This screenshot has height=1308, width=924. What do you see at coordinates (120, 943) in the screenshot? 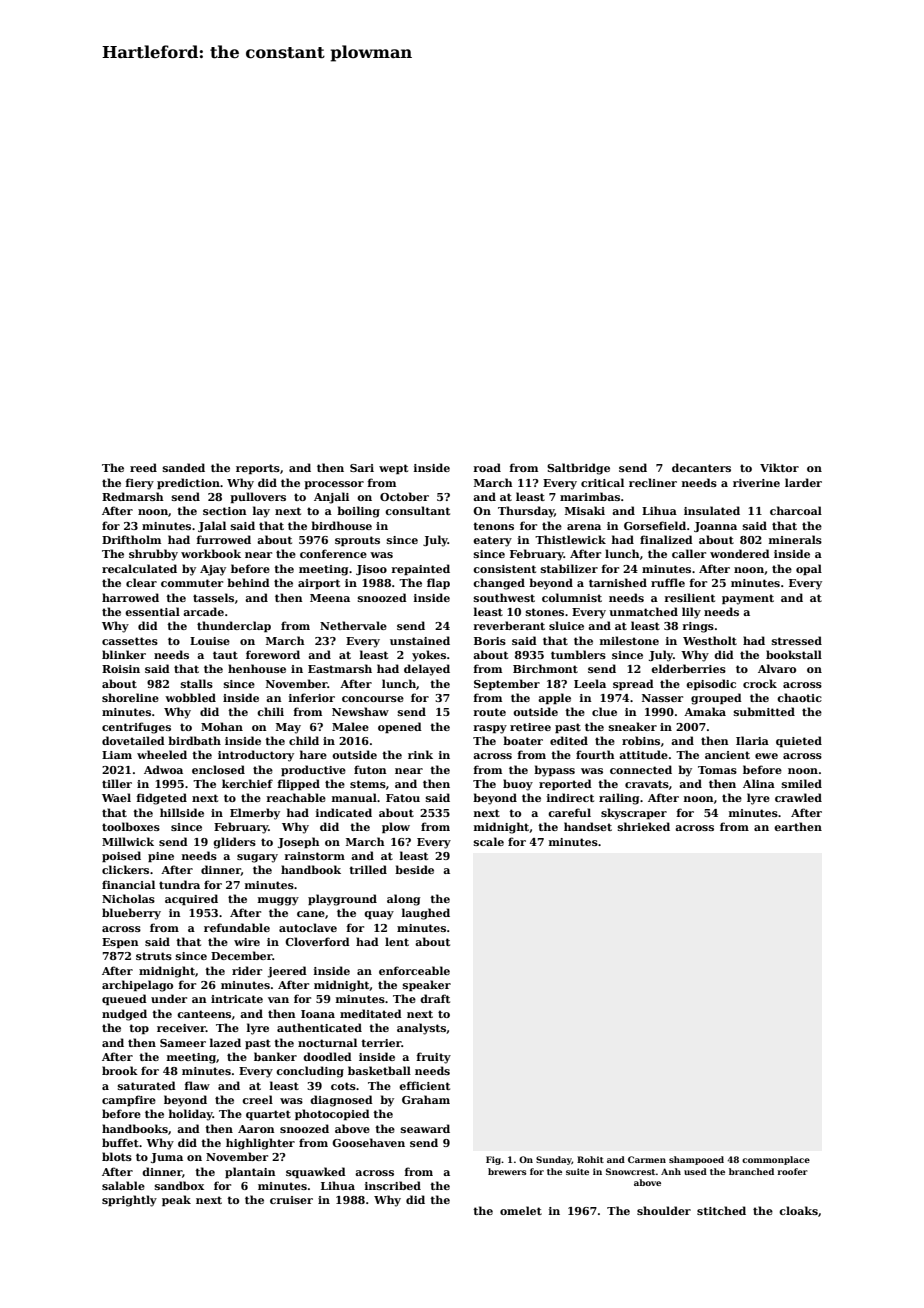
I see `Espen` at bounding box center [120, 943].
